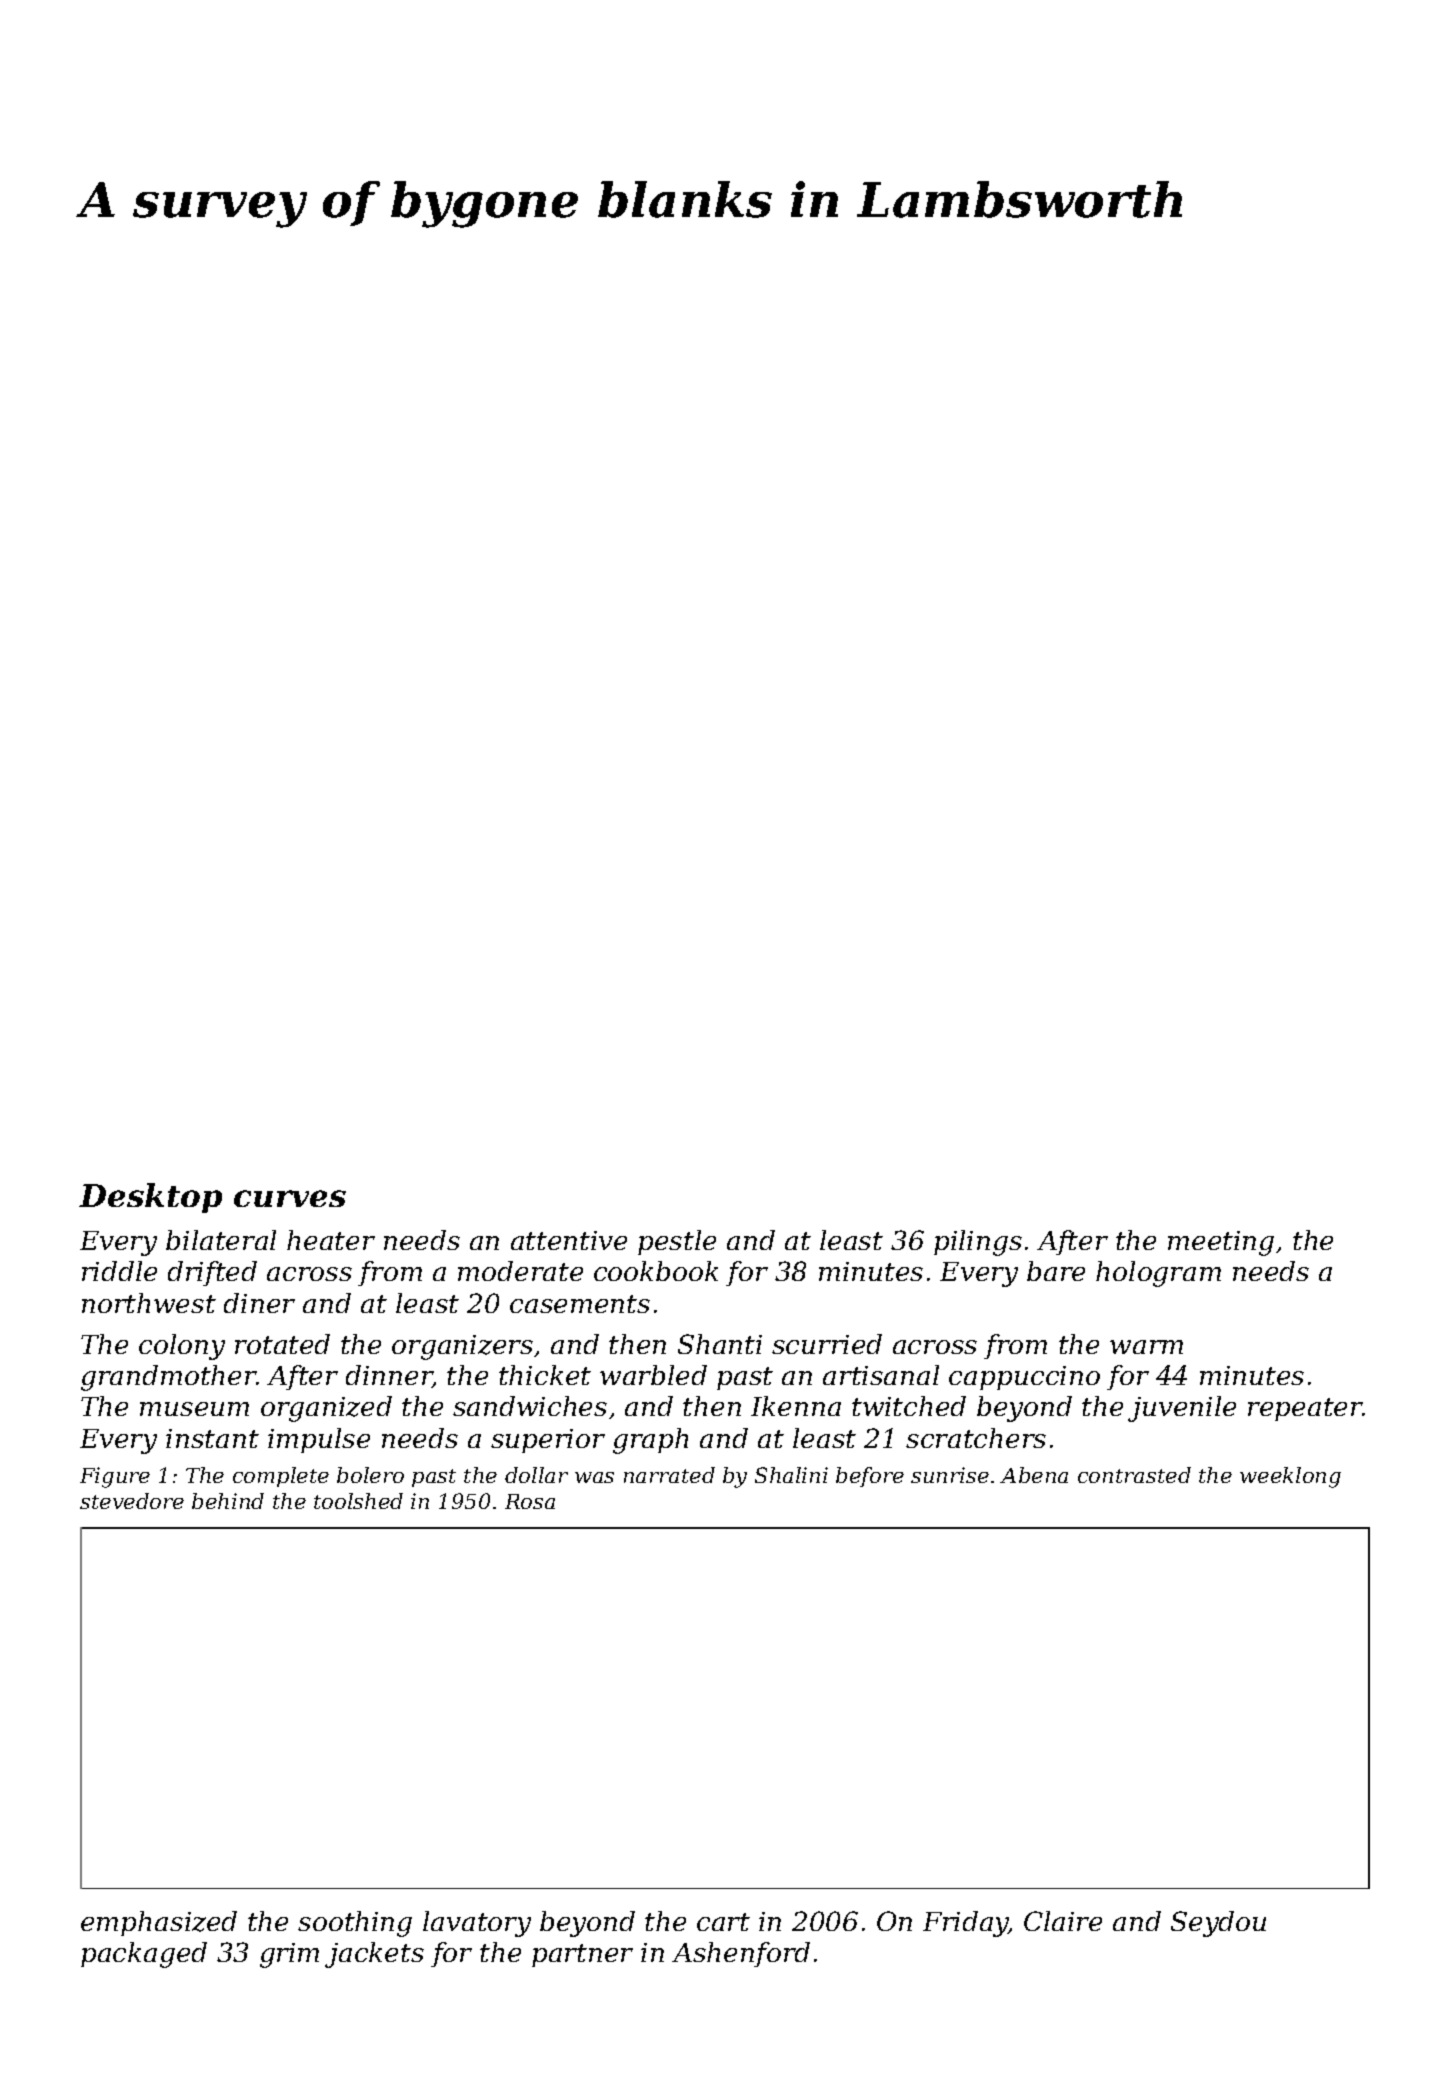 This image has width=1450, height=2100. Describe the element at coordinates (978, 1243) in the image. I see `pilings` at that location.
